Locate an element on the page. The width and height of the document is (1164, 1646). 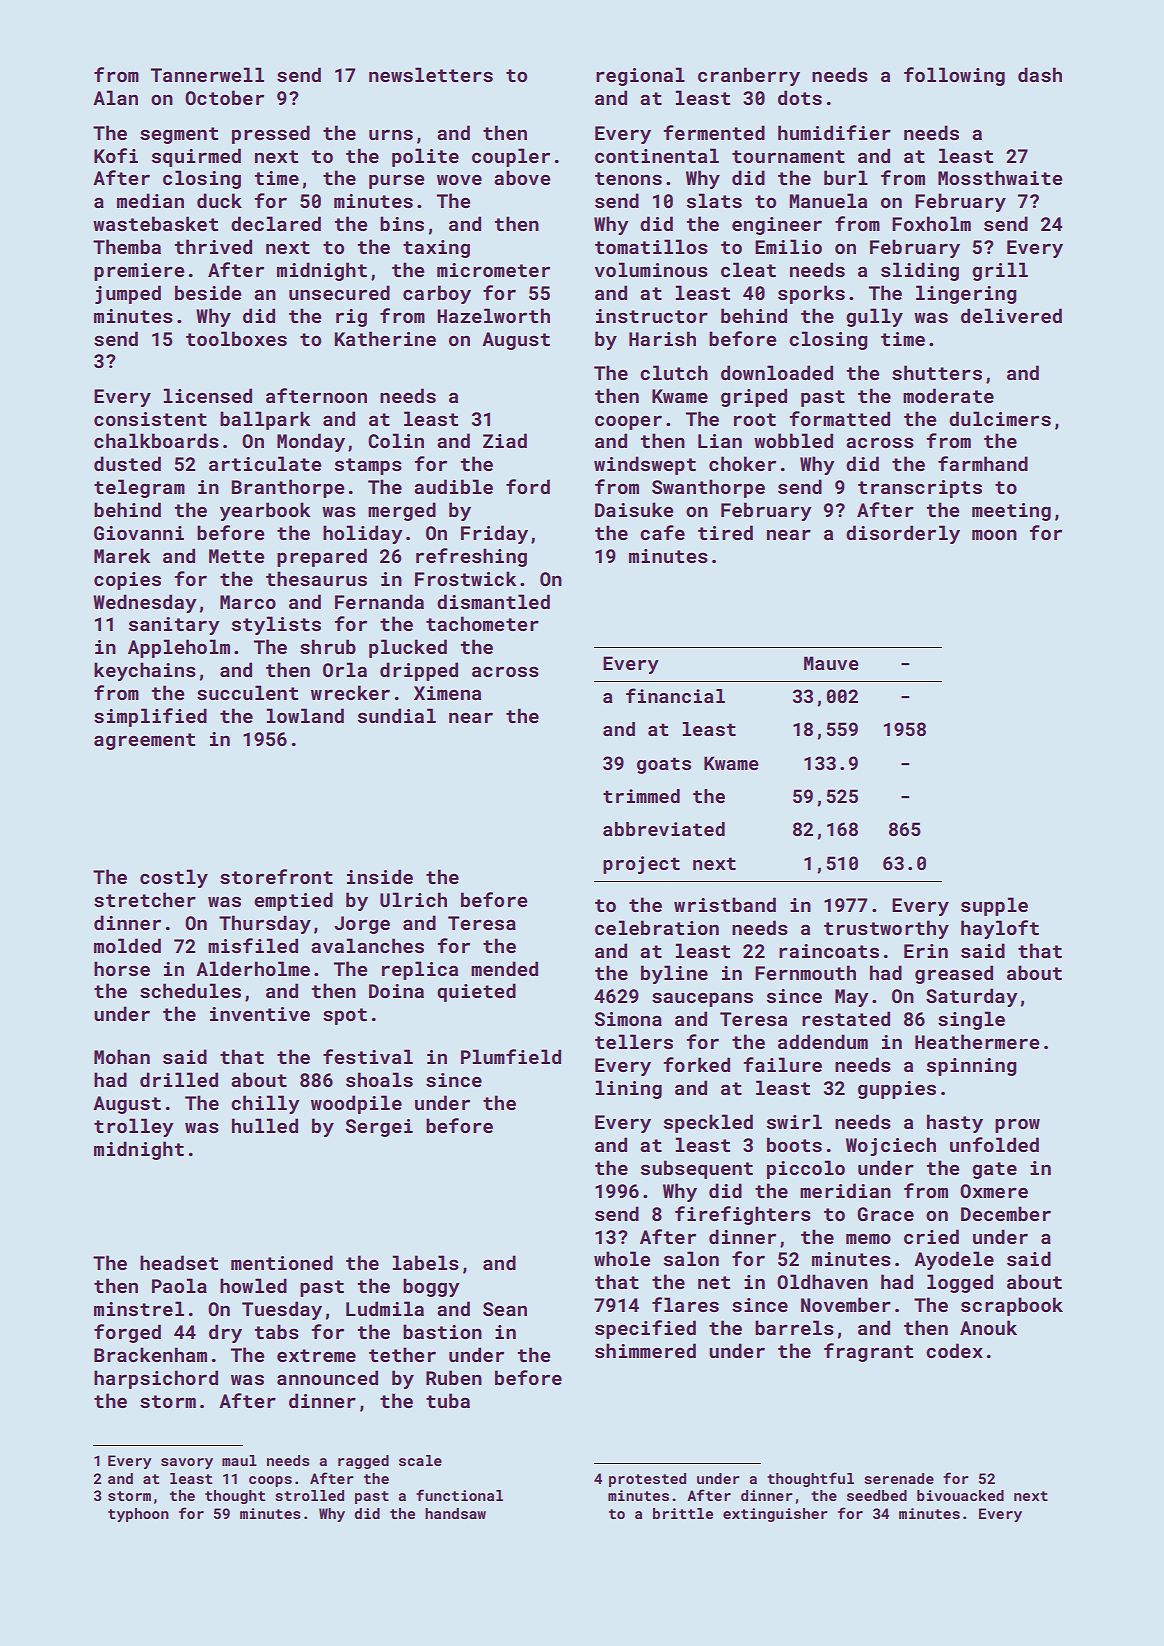
regional is located at coordinates (640, 76).
